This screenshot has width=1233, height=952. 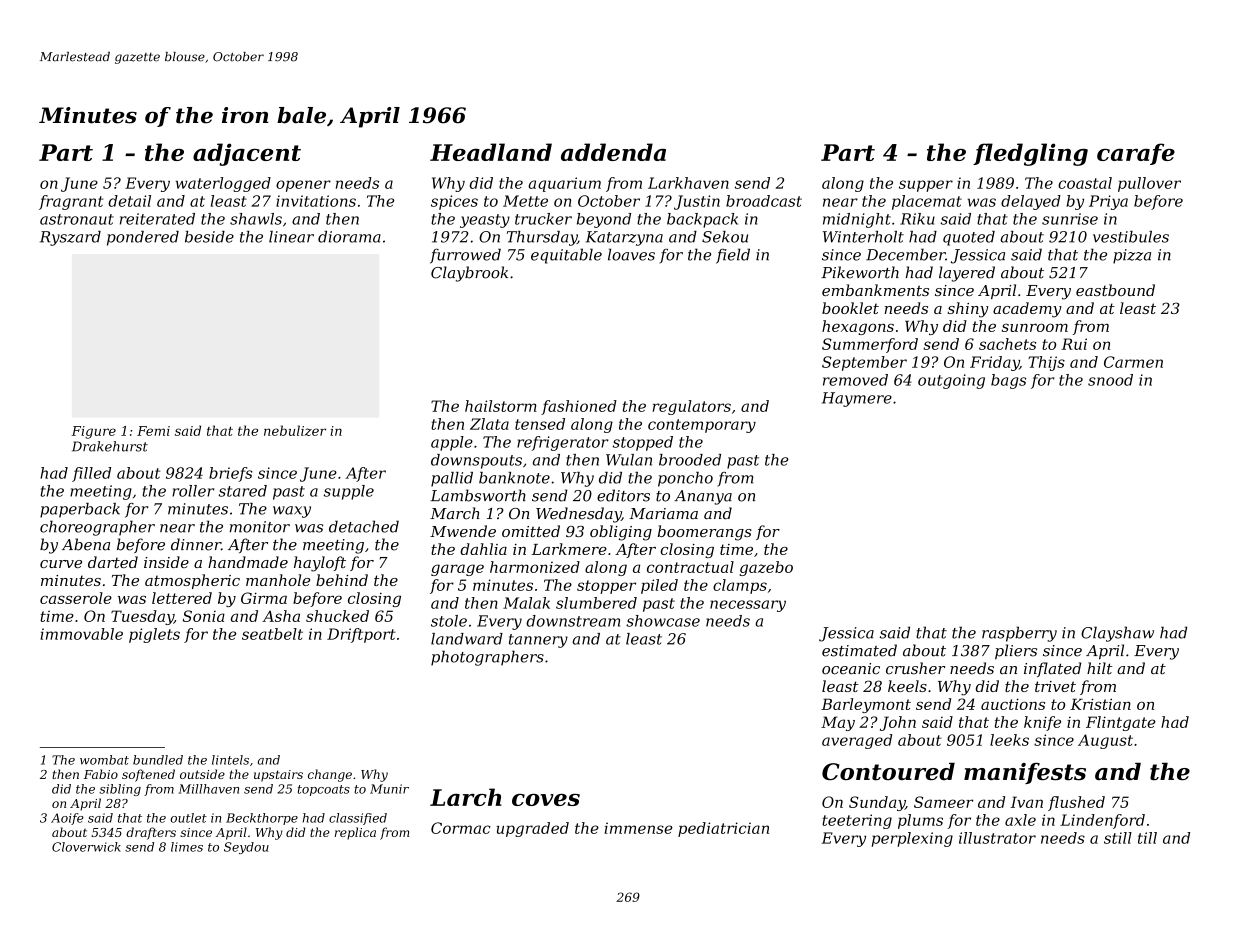 What do you see at coordinates (748, 606) in the screenshot?
I see `necessary` at bounding box center [748, 606].
